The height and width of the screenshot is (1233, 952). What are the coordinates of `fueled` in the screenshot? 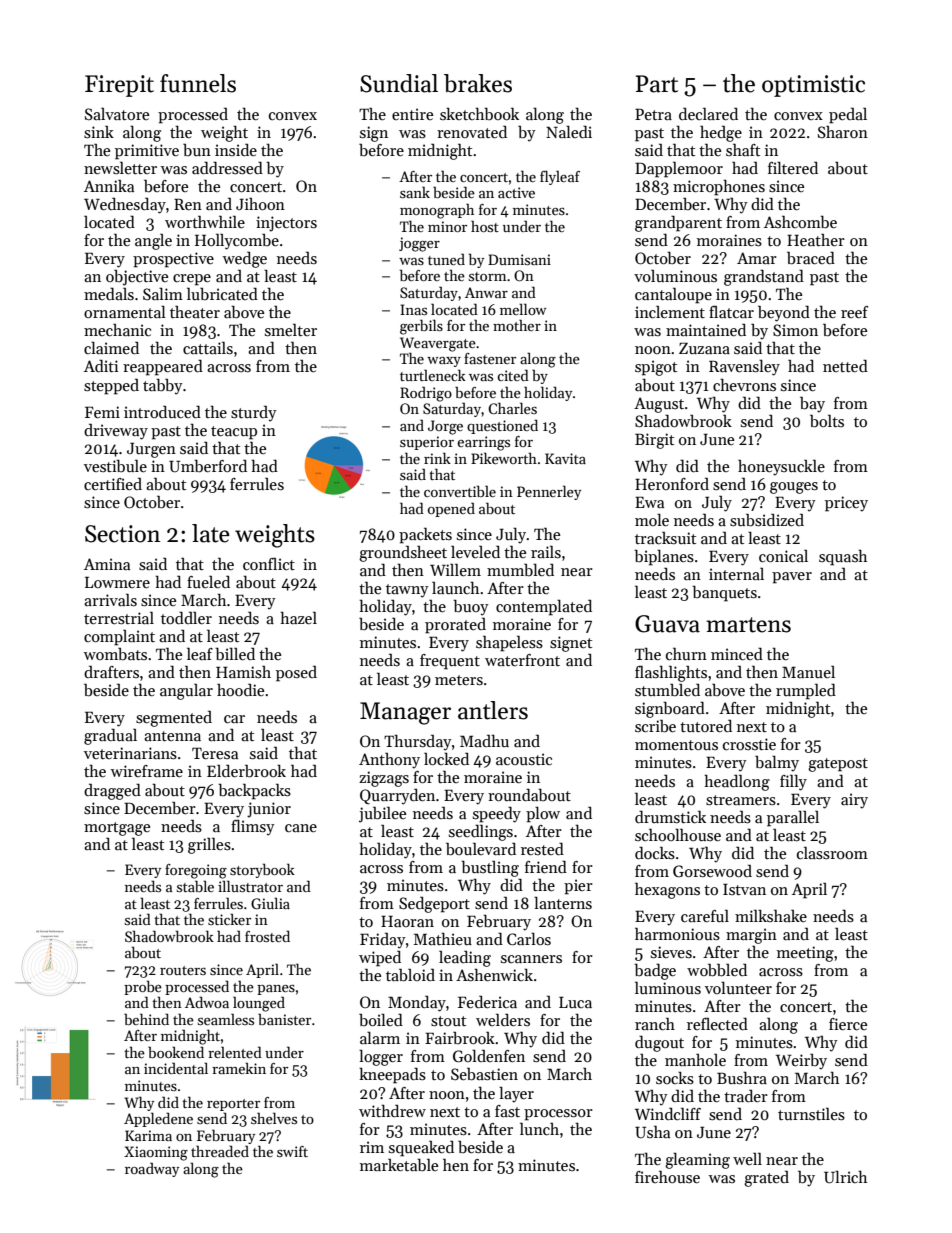 It's located at (208, 581).
